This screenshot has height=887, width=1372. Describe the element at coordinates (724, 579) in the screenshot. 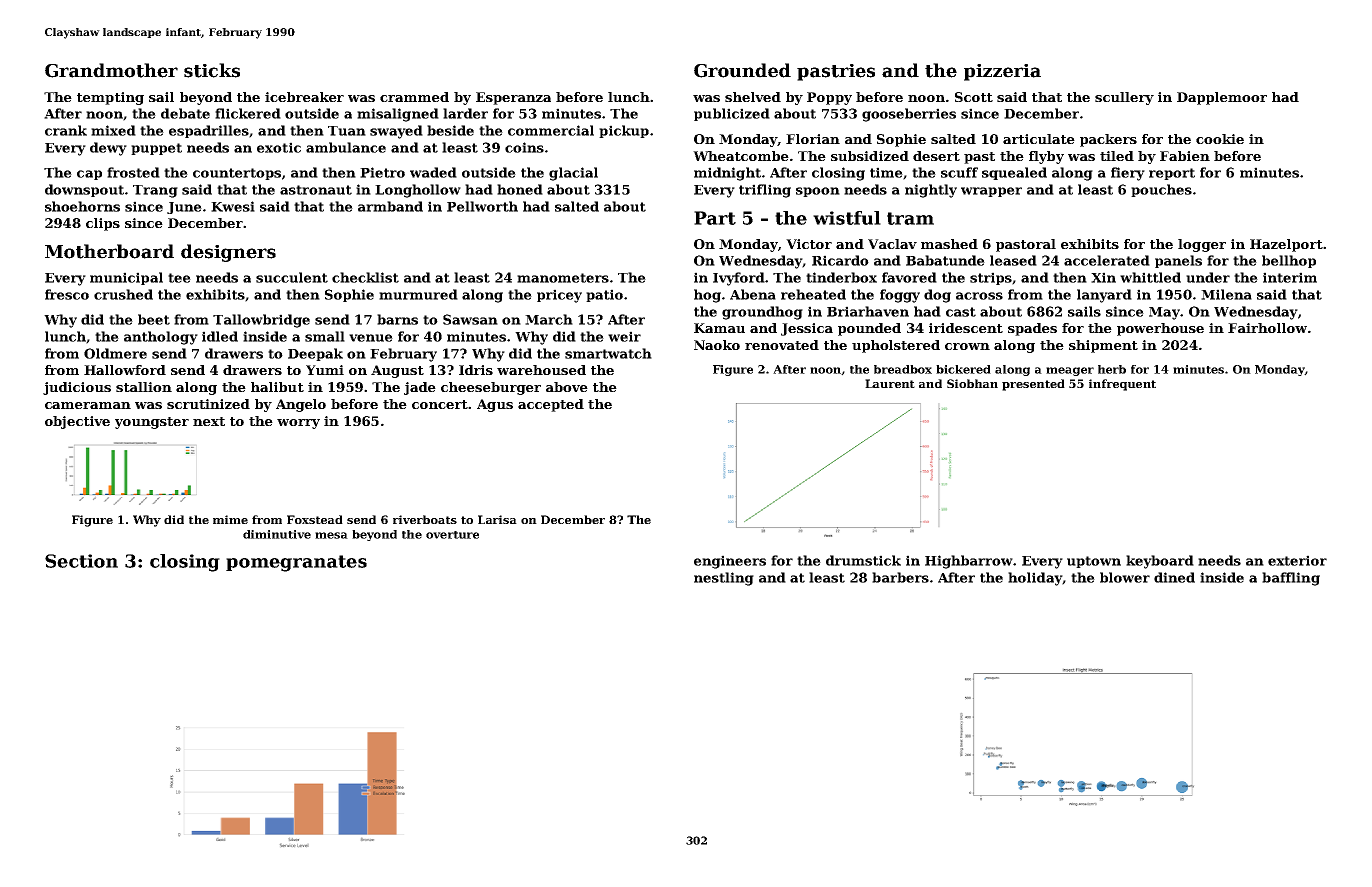

I see `nestling` at that location.
